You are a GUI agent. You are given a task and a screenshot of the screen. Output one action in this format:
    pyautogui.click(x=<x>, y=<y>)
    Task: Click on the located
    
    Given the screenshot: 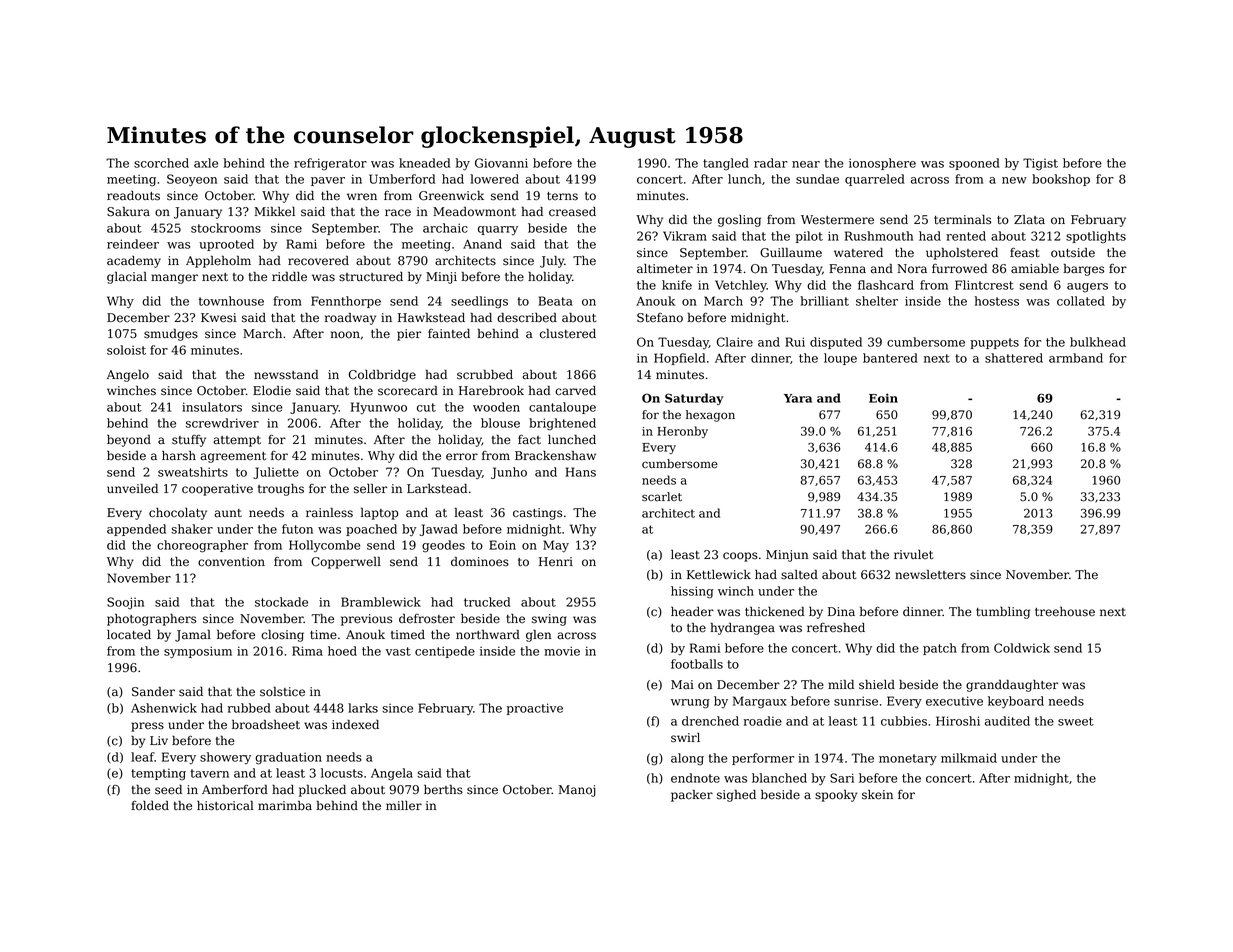 What is the action you would take?
    pyautogui.click(x=129, y=634)
